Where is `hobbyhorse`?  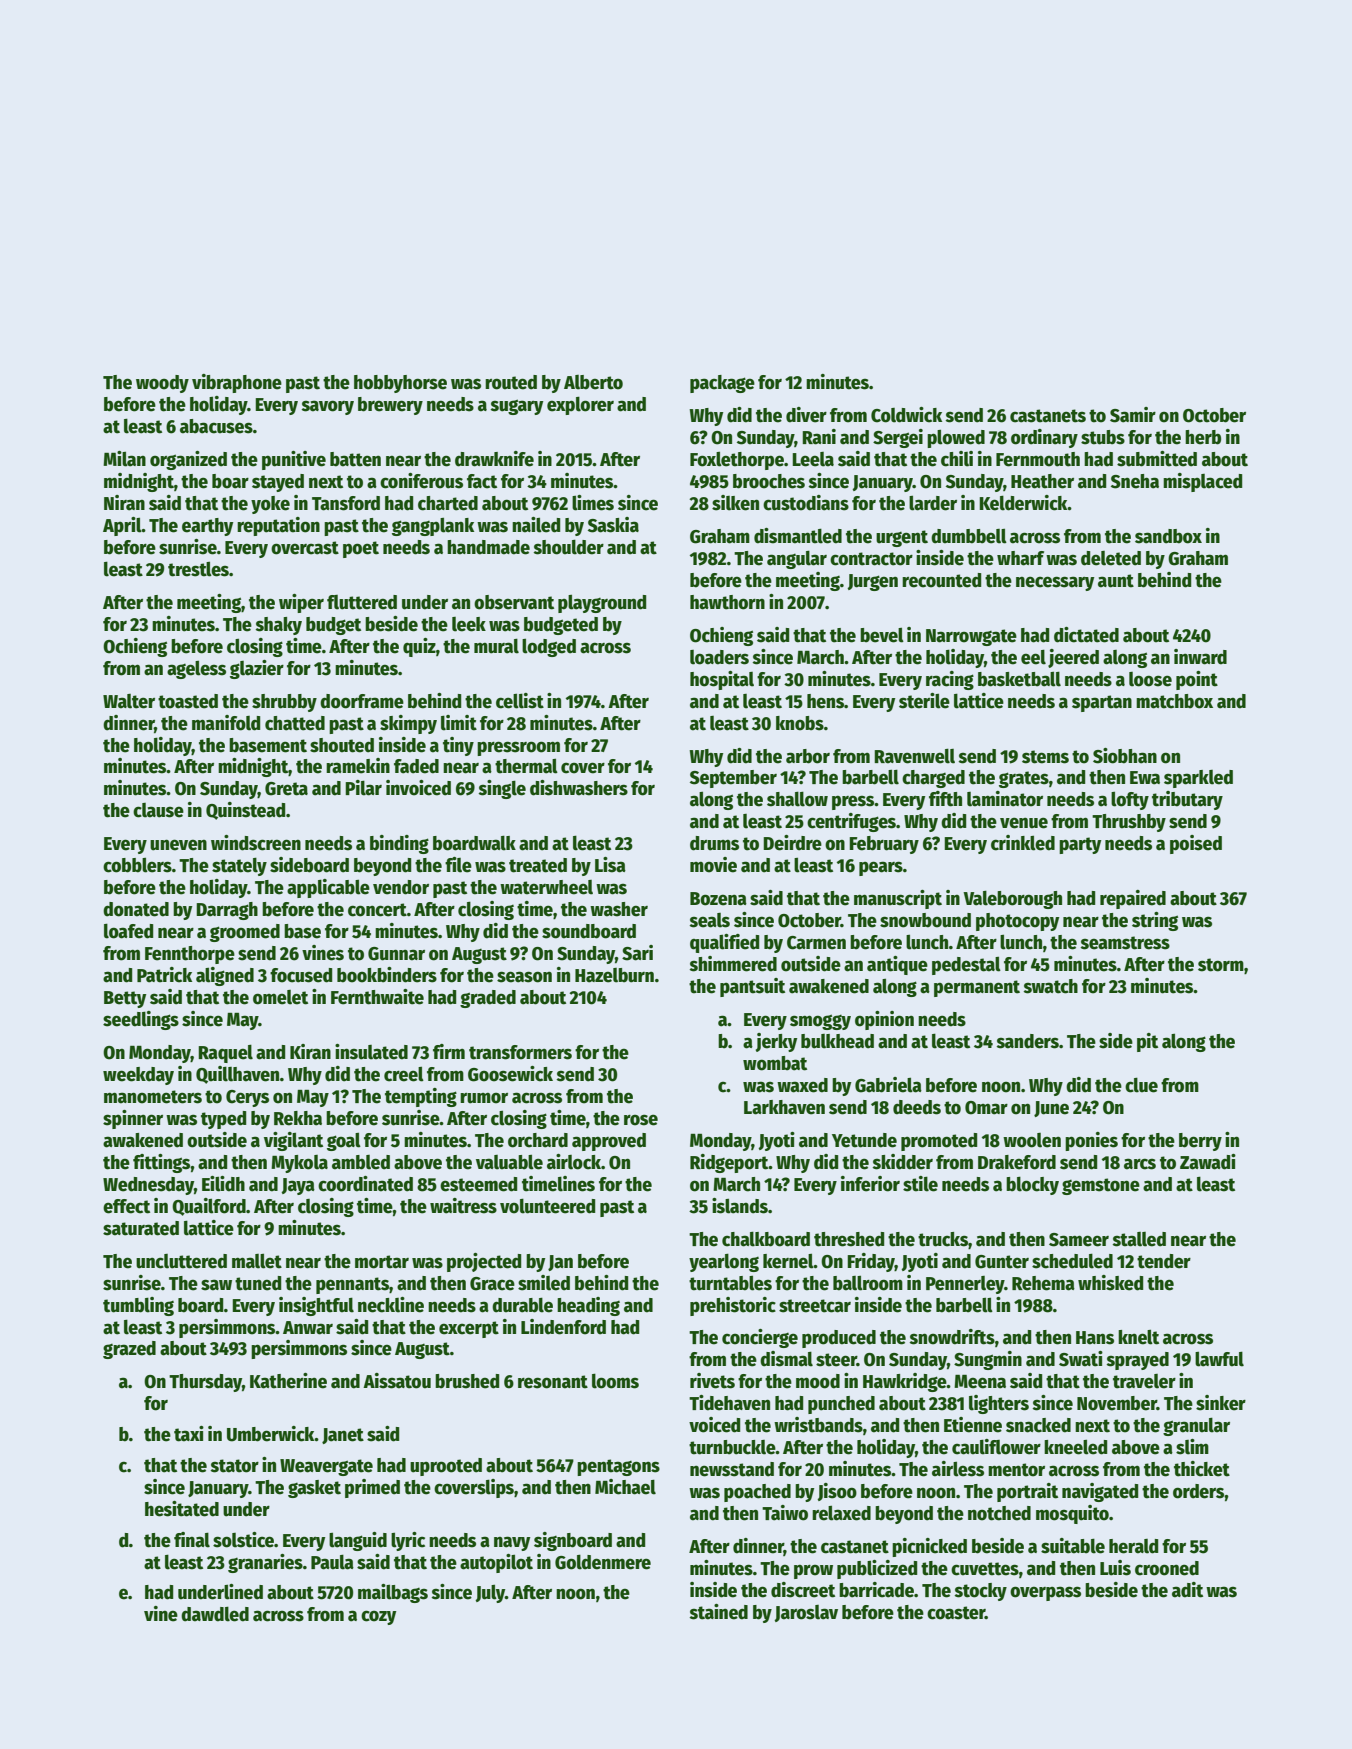 hobbyhorse is located at coordinates (400, 384).
